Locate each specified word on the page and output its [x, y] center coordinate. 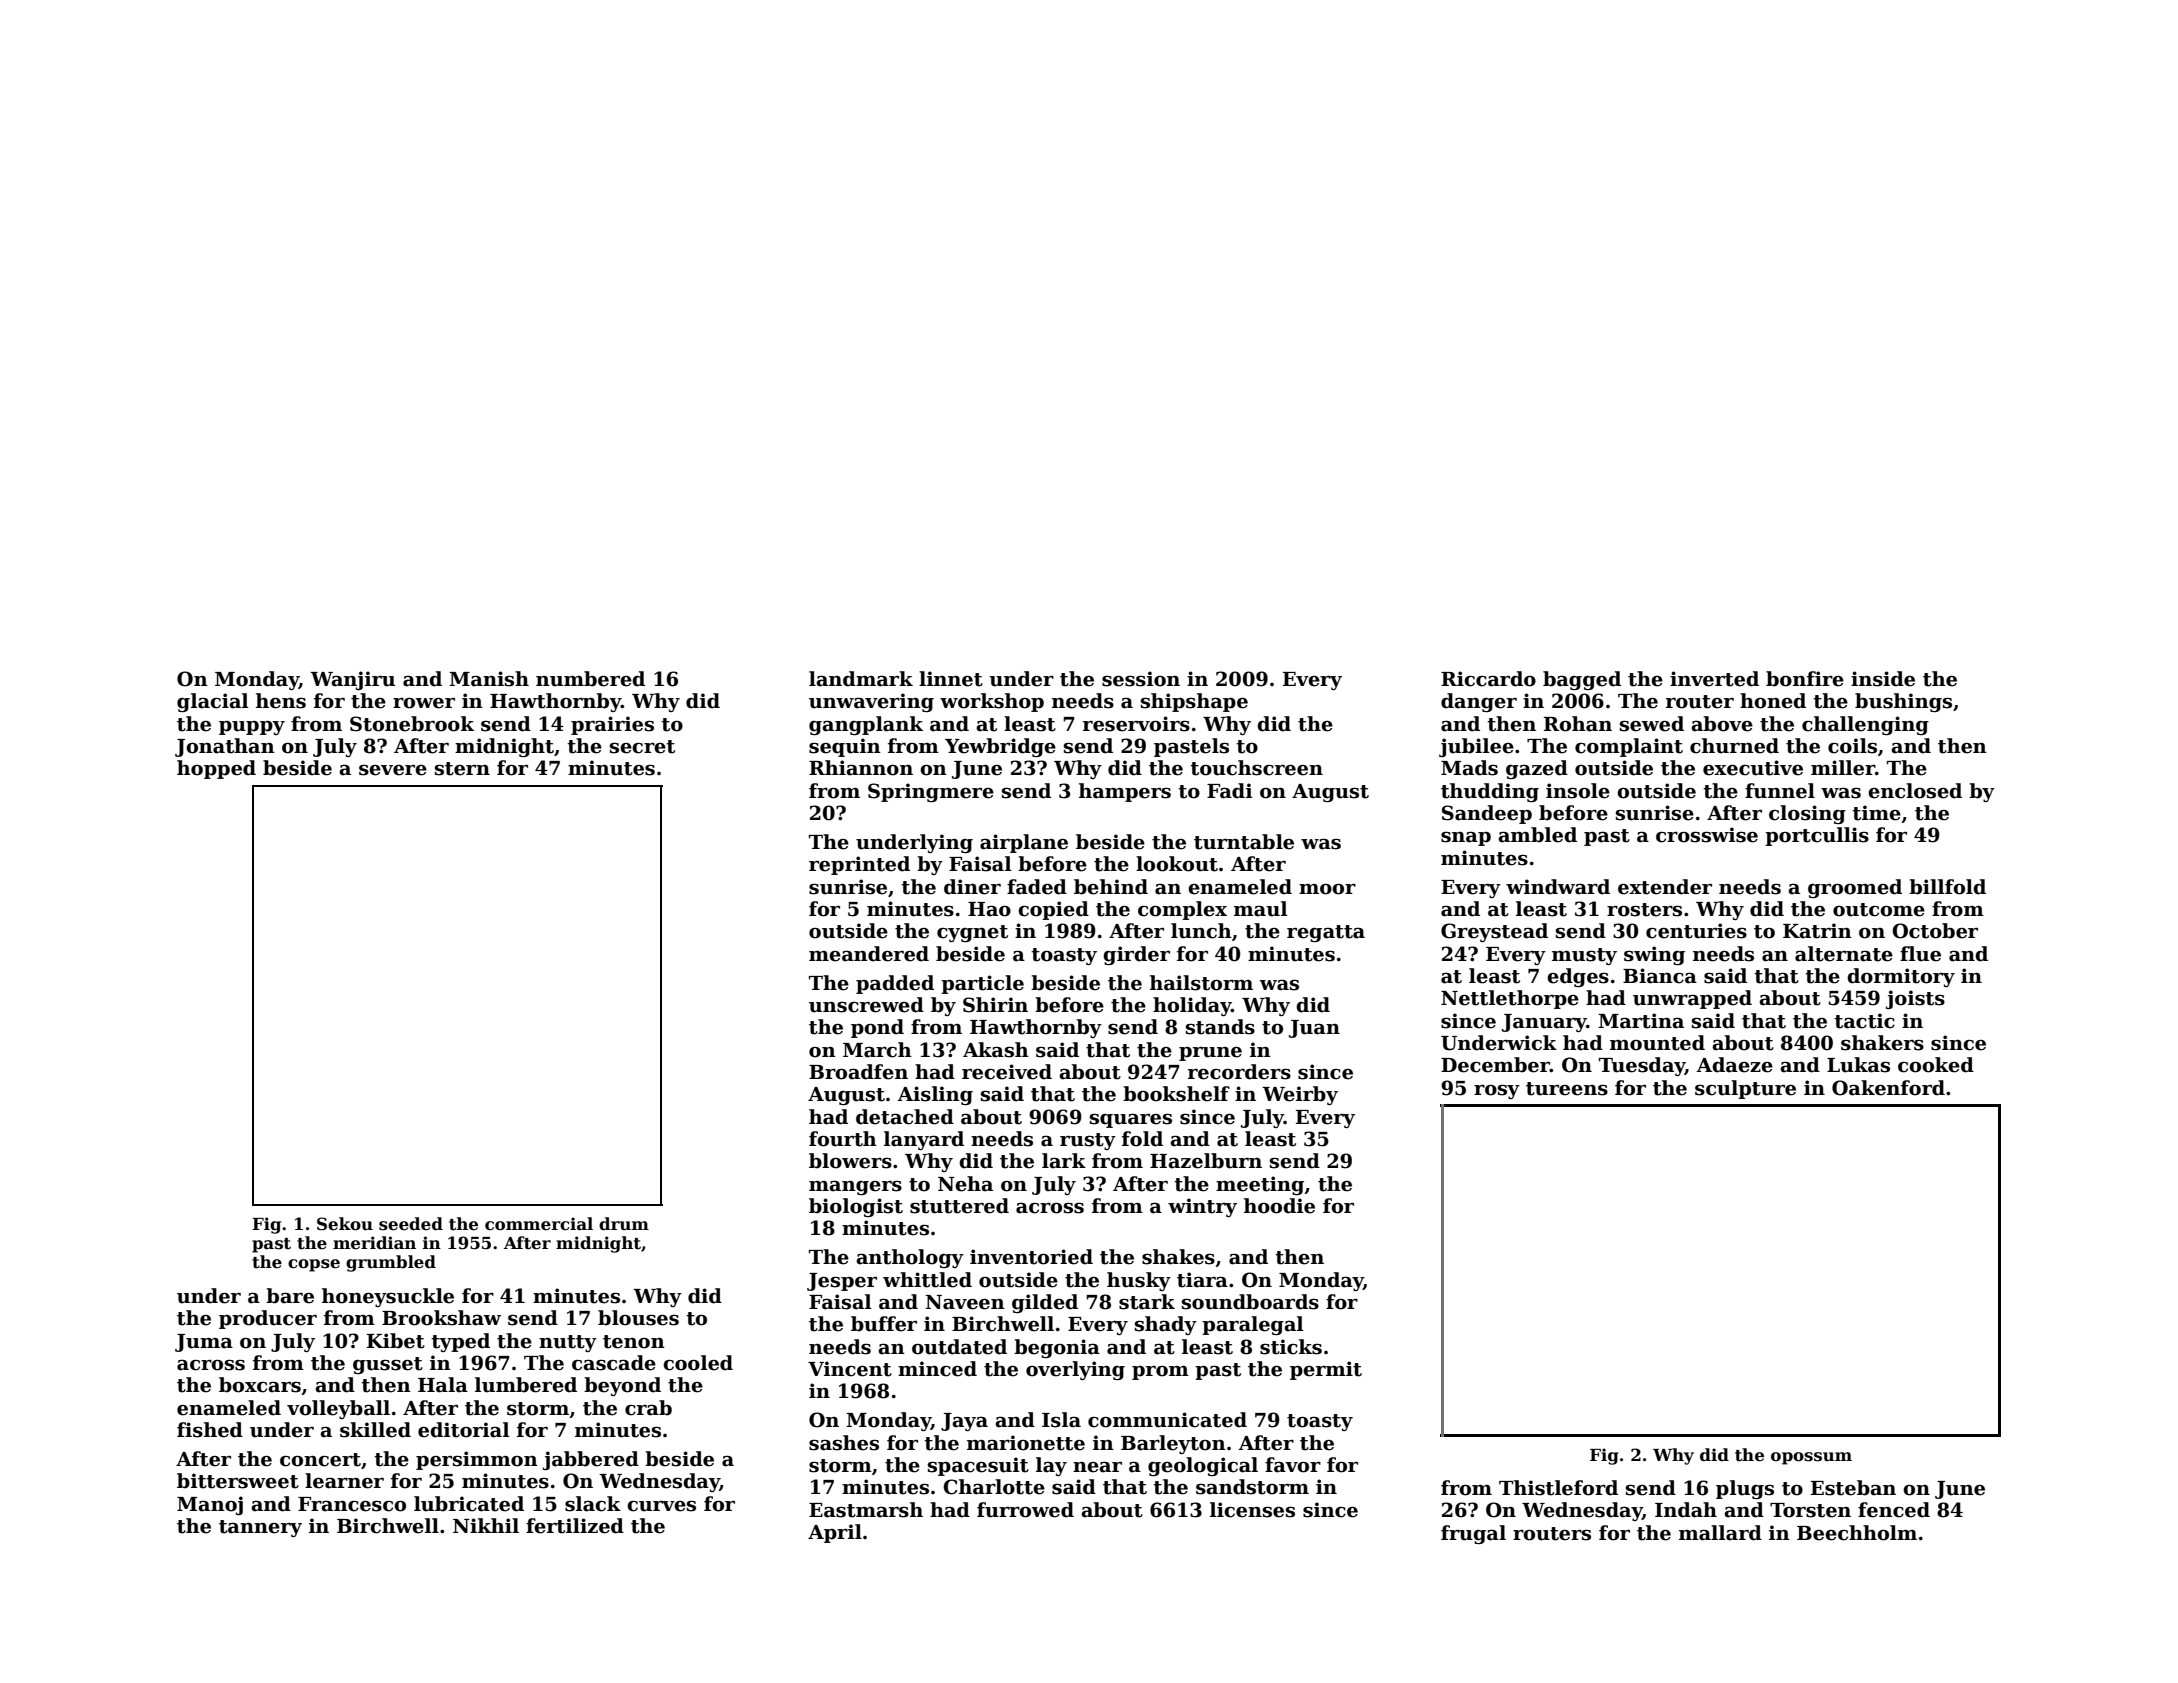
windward [1558, 887]
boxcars [260, 1385]
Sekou [345, 1224]
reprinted [859, 865]
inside [1883, 679]
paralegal [1253, 1325]
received [1007, 1072]
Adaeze [1734, 1065]
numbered [590, 679]
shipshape [1194, 702]
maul [1261, 909]
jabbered [591, 1460]
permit [1326, 1370]
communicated [1167, 1420]
